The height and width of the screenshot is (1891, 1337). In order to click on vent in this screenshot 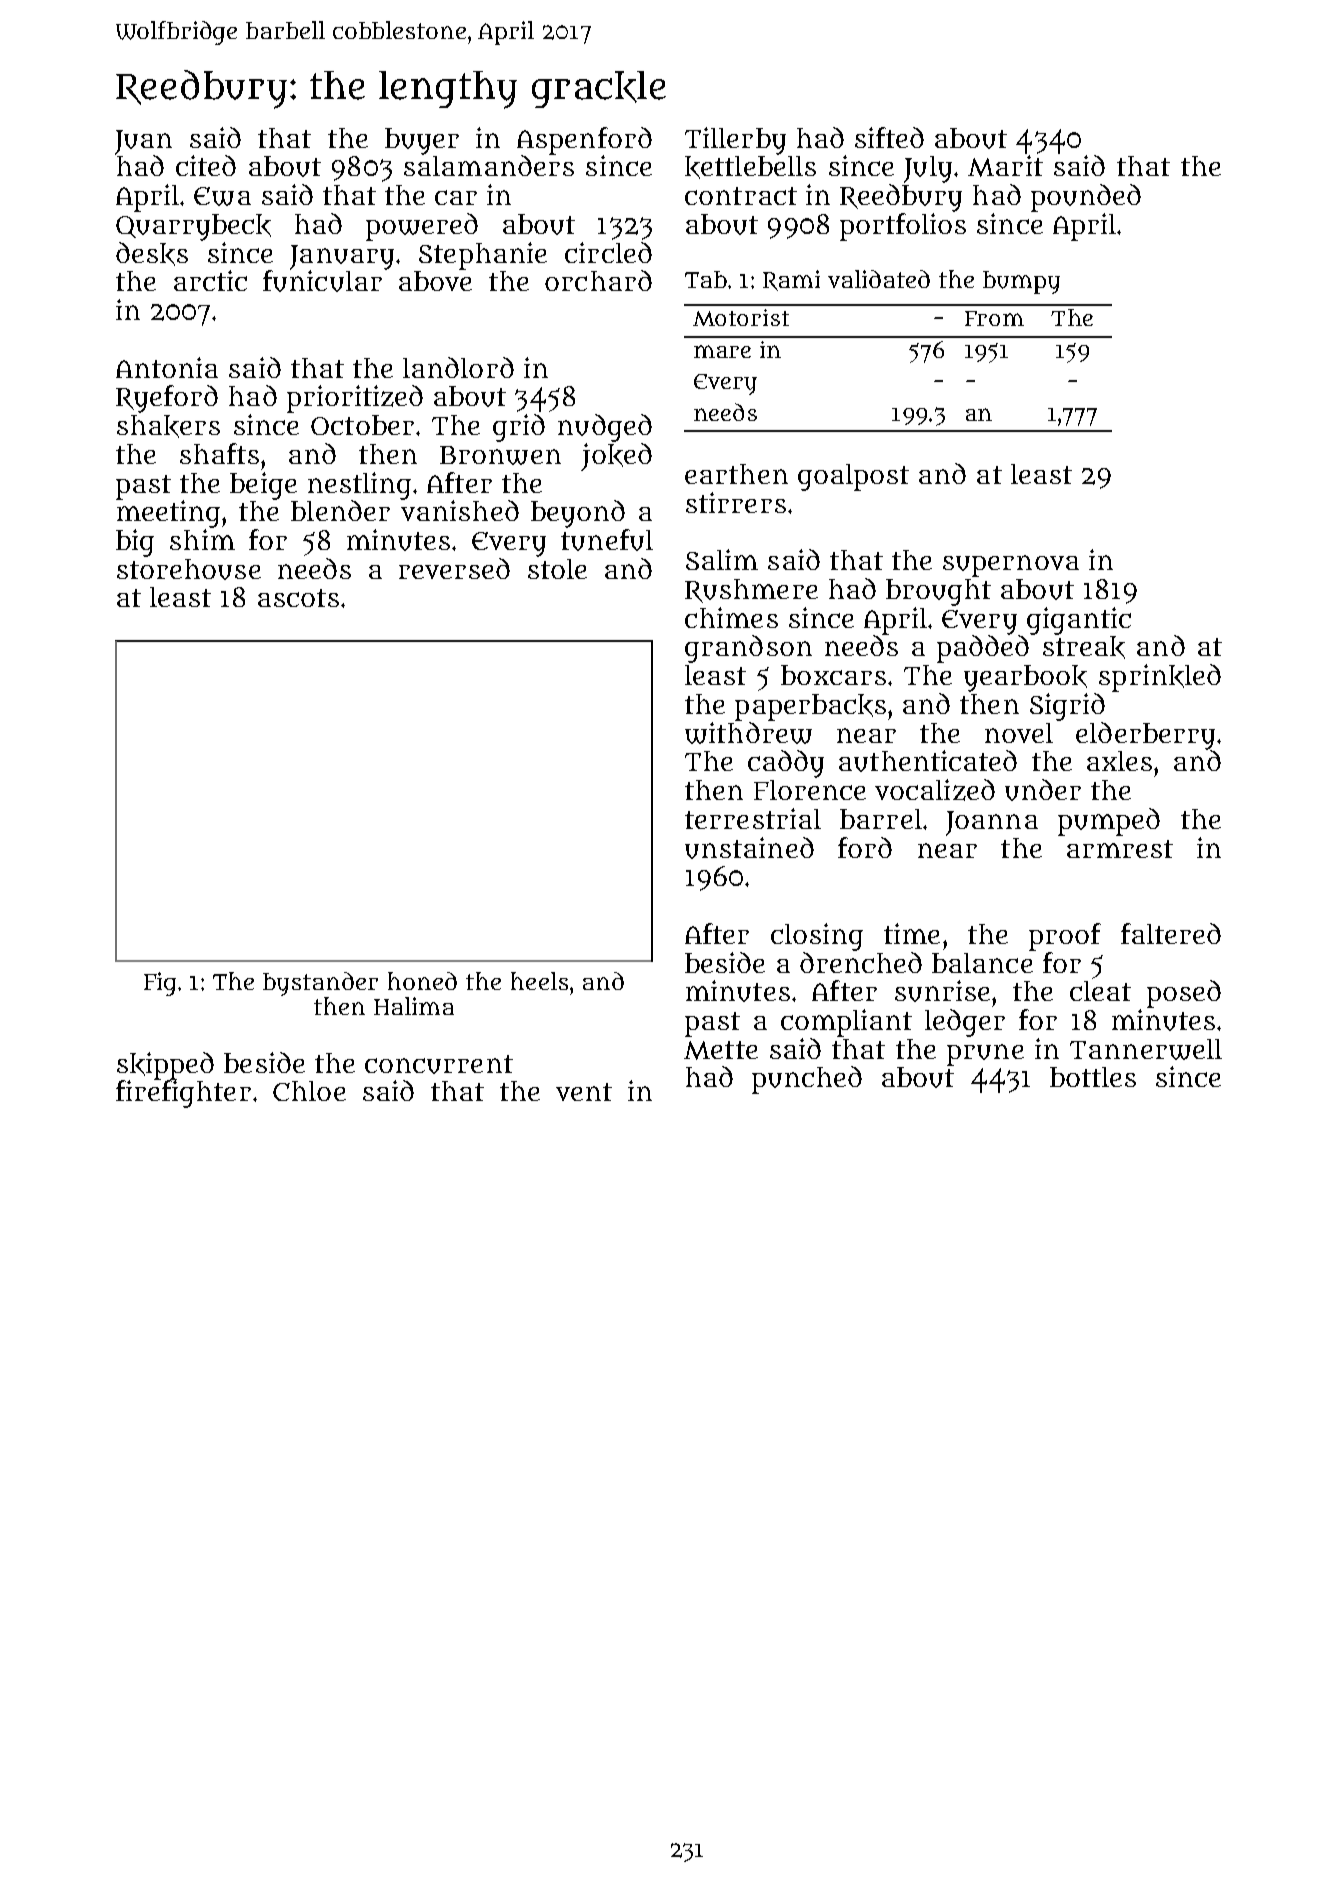, I will do `click(584, 1092)`.
